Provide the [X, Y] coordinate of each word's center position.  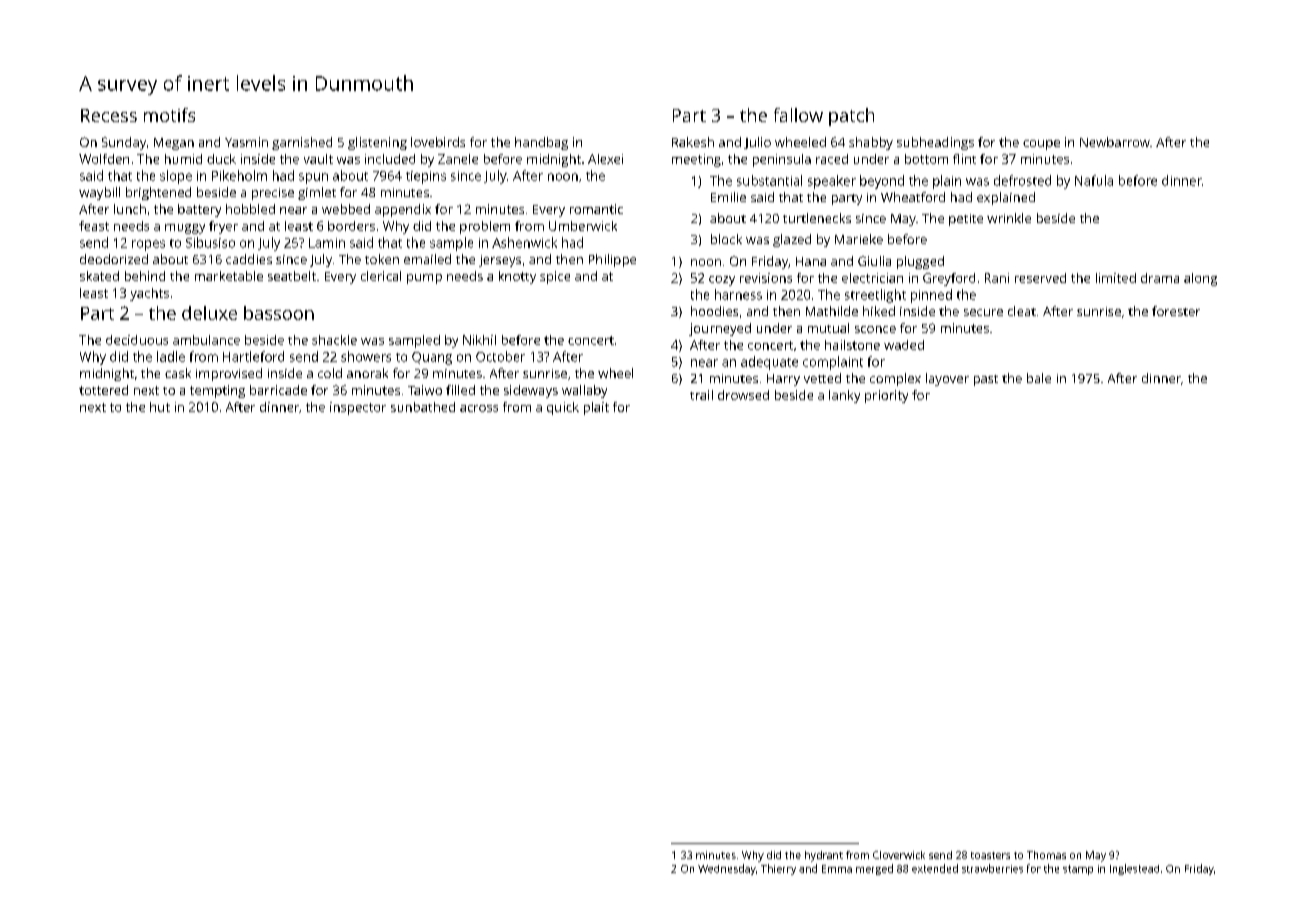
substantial [769, 180]
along [1200, 279]
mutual [828, 328]
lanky [844, 396]
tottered [103, 390]
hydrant [824, 856]
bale [1039, 378]
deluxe [209, 313]
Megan [174, 144]
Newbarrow [1115, 142]
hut [160, 407]
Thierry [778, 869]
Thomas [1046, 855]
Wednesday [727, 869]
